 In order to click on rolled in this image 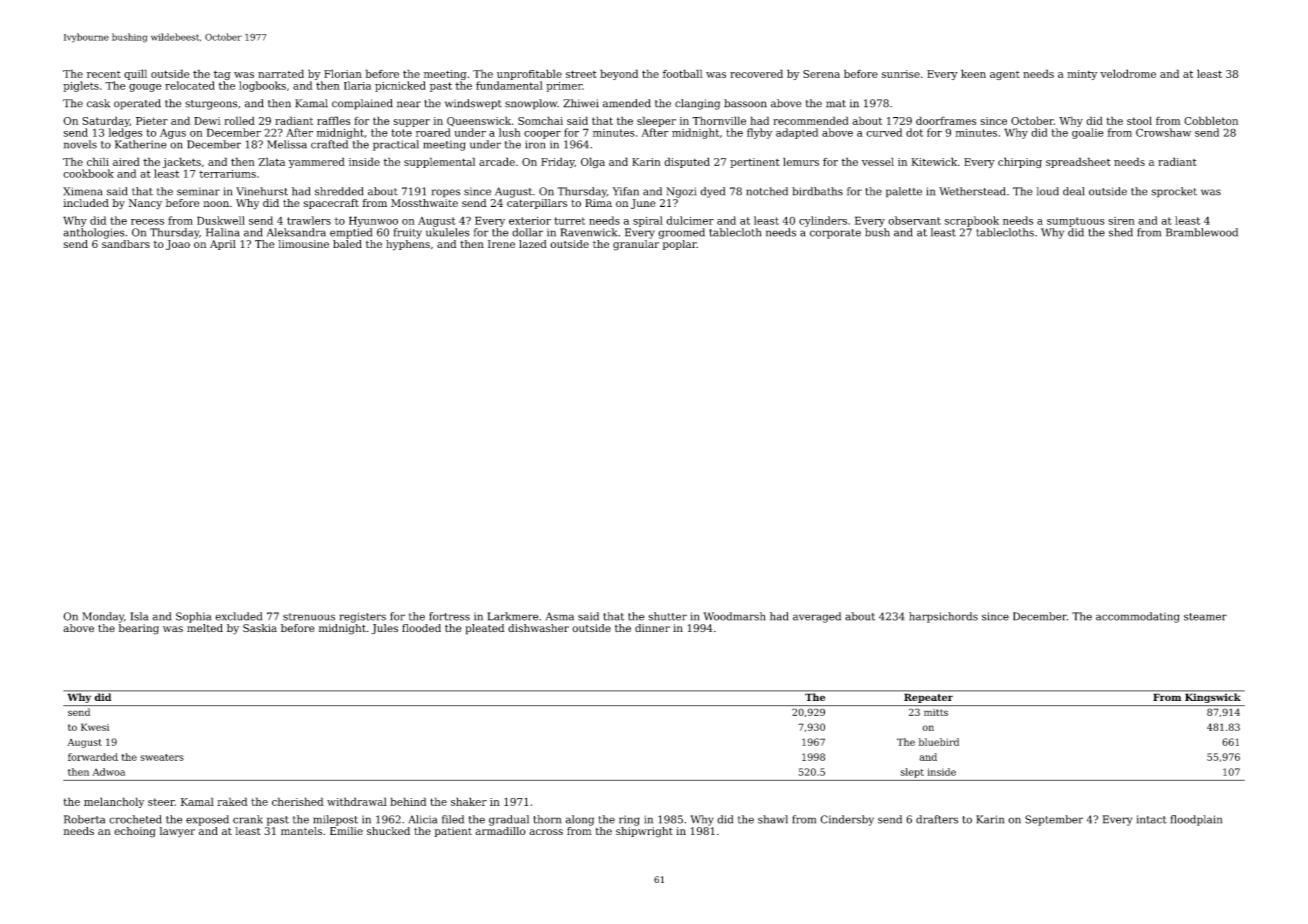, I will do `click(239, 120)`.
